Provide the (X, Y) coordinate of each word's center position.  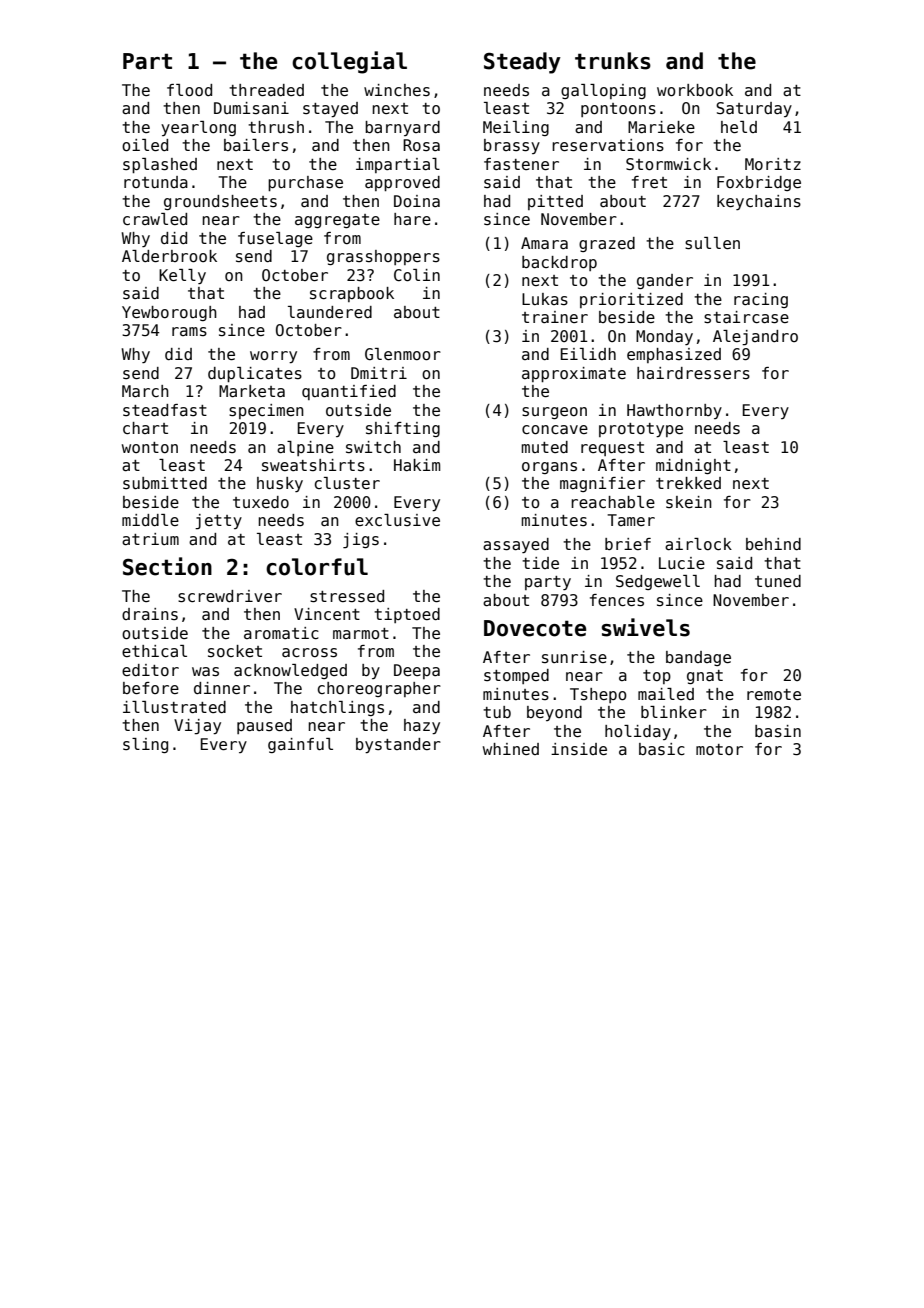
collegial (349, 62)
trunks (613, 61)
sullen (712, 243)
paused (264, 726)
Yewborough (169, 313)
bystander (398, 746)
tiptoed (407, 615)
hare (412, 219)
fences (617, 600)
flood (189, 90)
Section (167, 566)
